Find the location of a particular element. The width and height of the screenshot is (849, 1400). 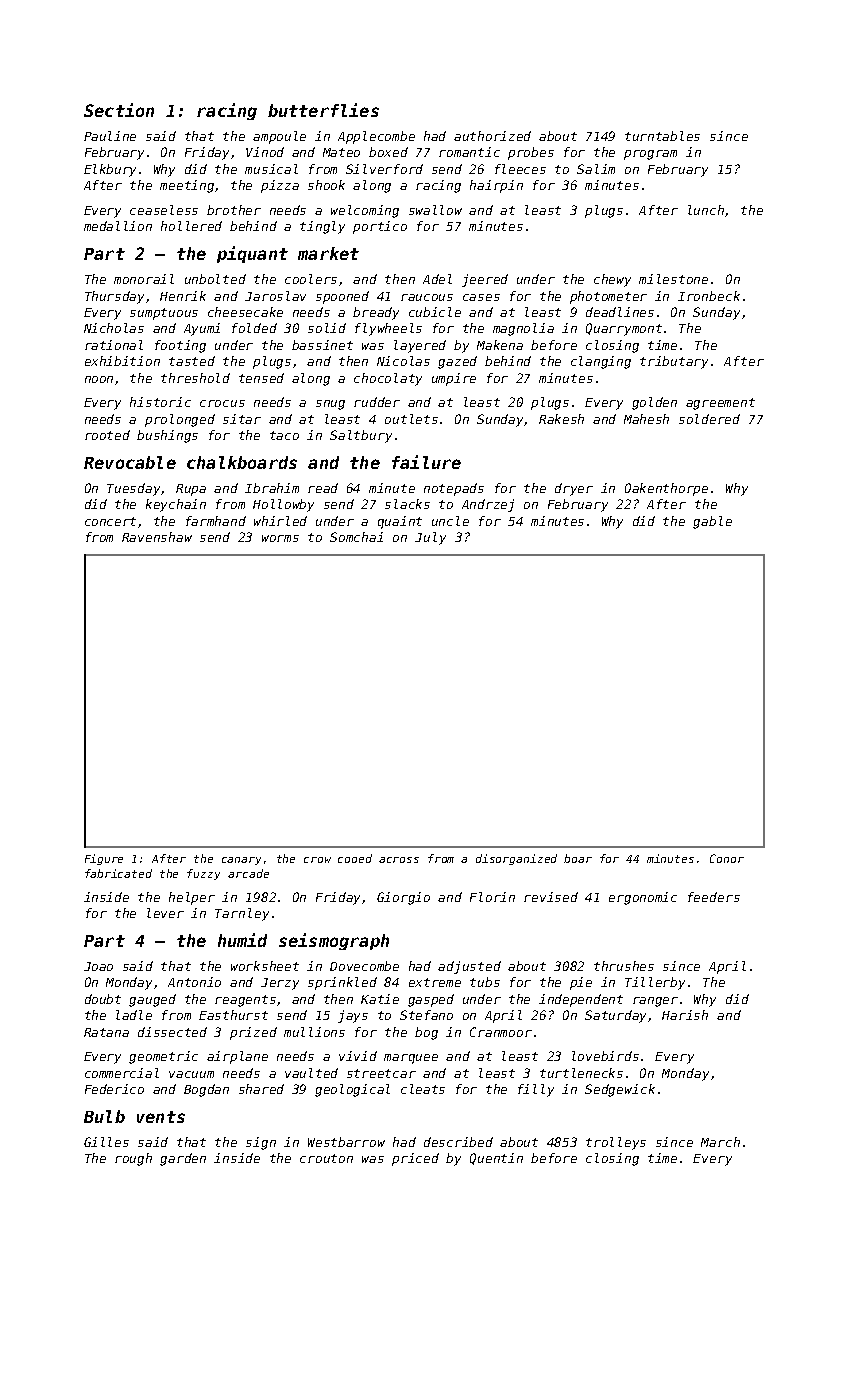

Figure is located at coordinates (104, 859).
